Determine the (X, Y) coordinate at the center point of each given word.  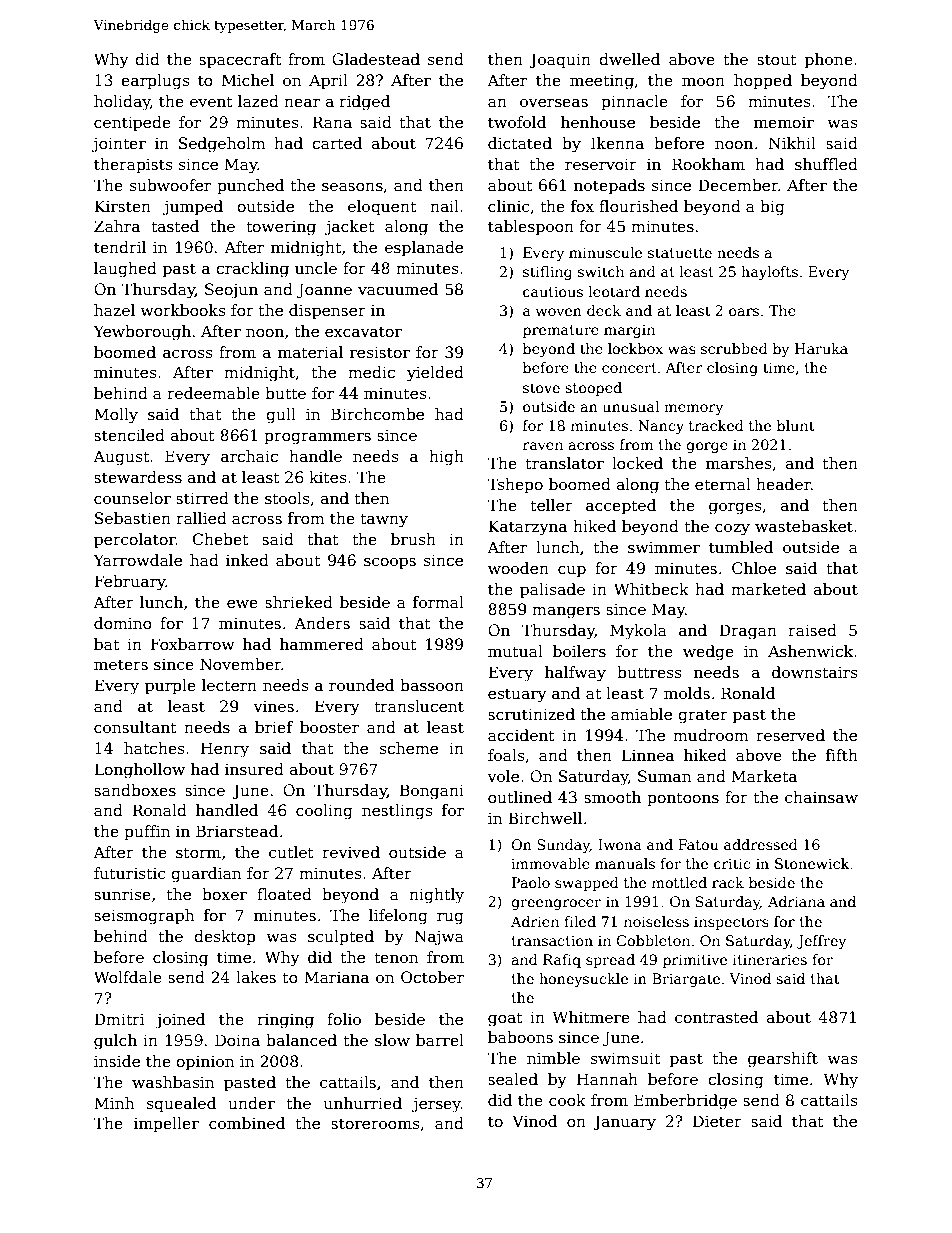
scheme (409, 748)
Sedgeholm (222, 145)
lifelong (398, 917)
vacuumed (398, 289)
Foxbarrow (192, 644)
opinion (205, 1062)
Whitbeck (651, 589)
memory (693, 409)
